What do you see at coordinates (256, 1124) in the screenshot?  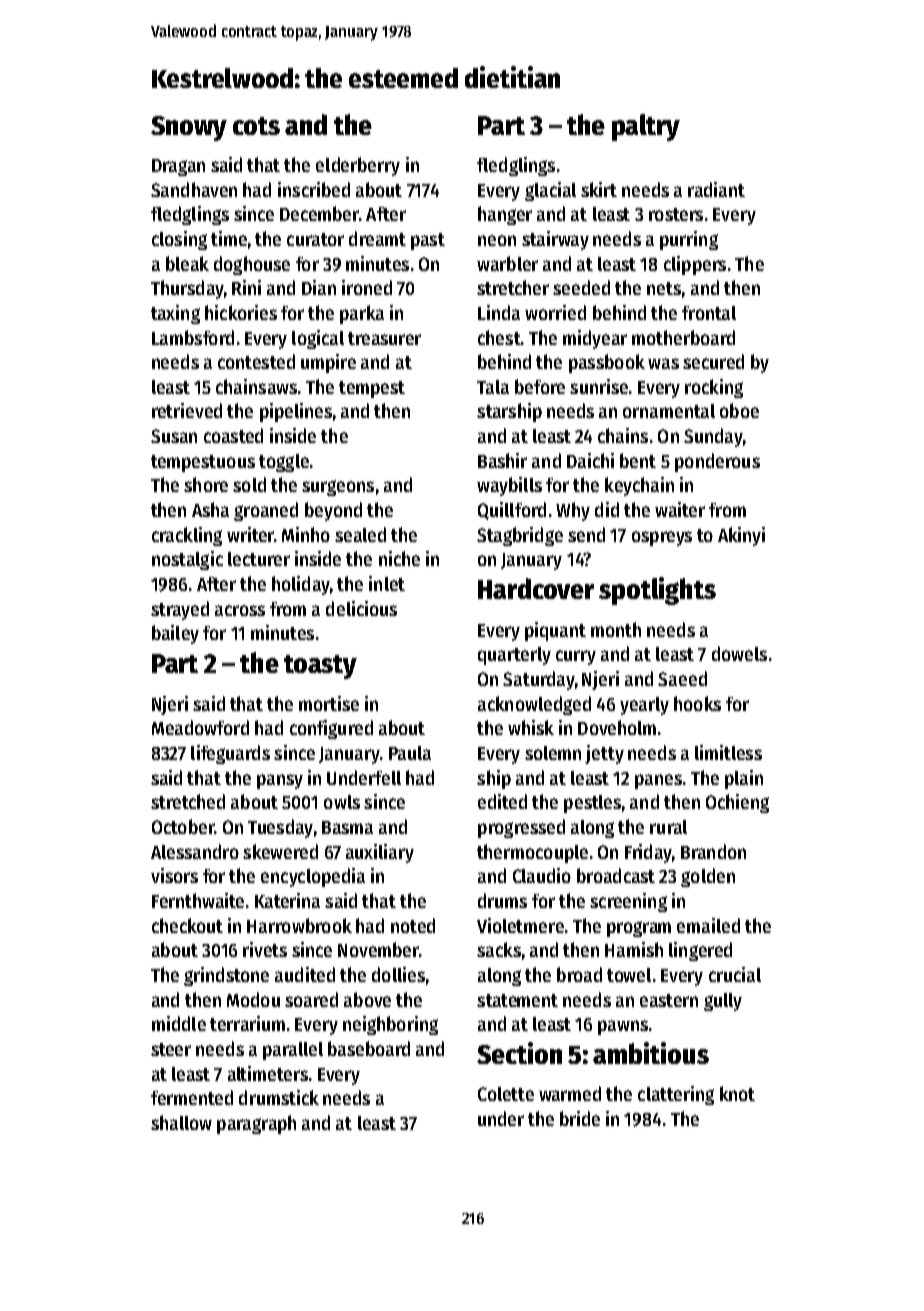 I see `paragraph` at bounding box center [256, 1124].
